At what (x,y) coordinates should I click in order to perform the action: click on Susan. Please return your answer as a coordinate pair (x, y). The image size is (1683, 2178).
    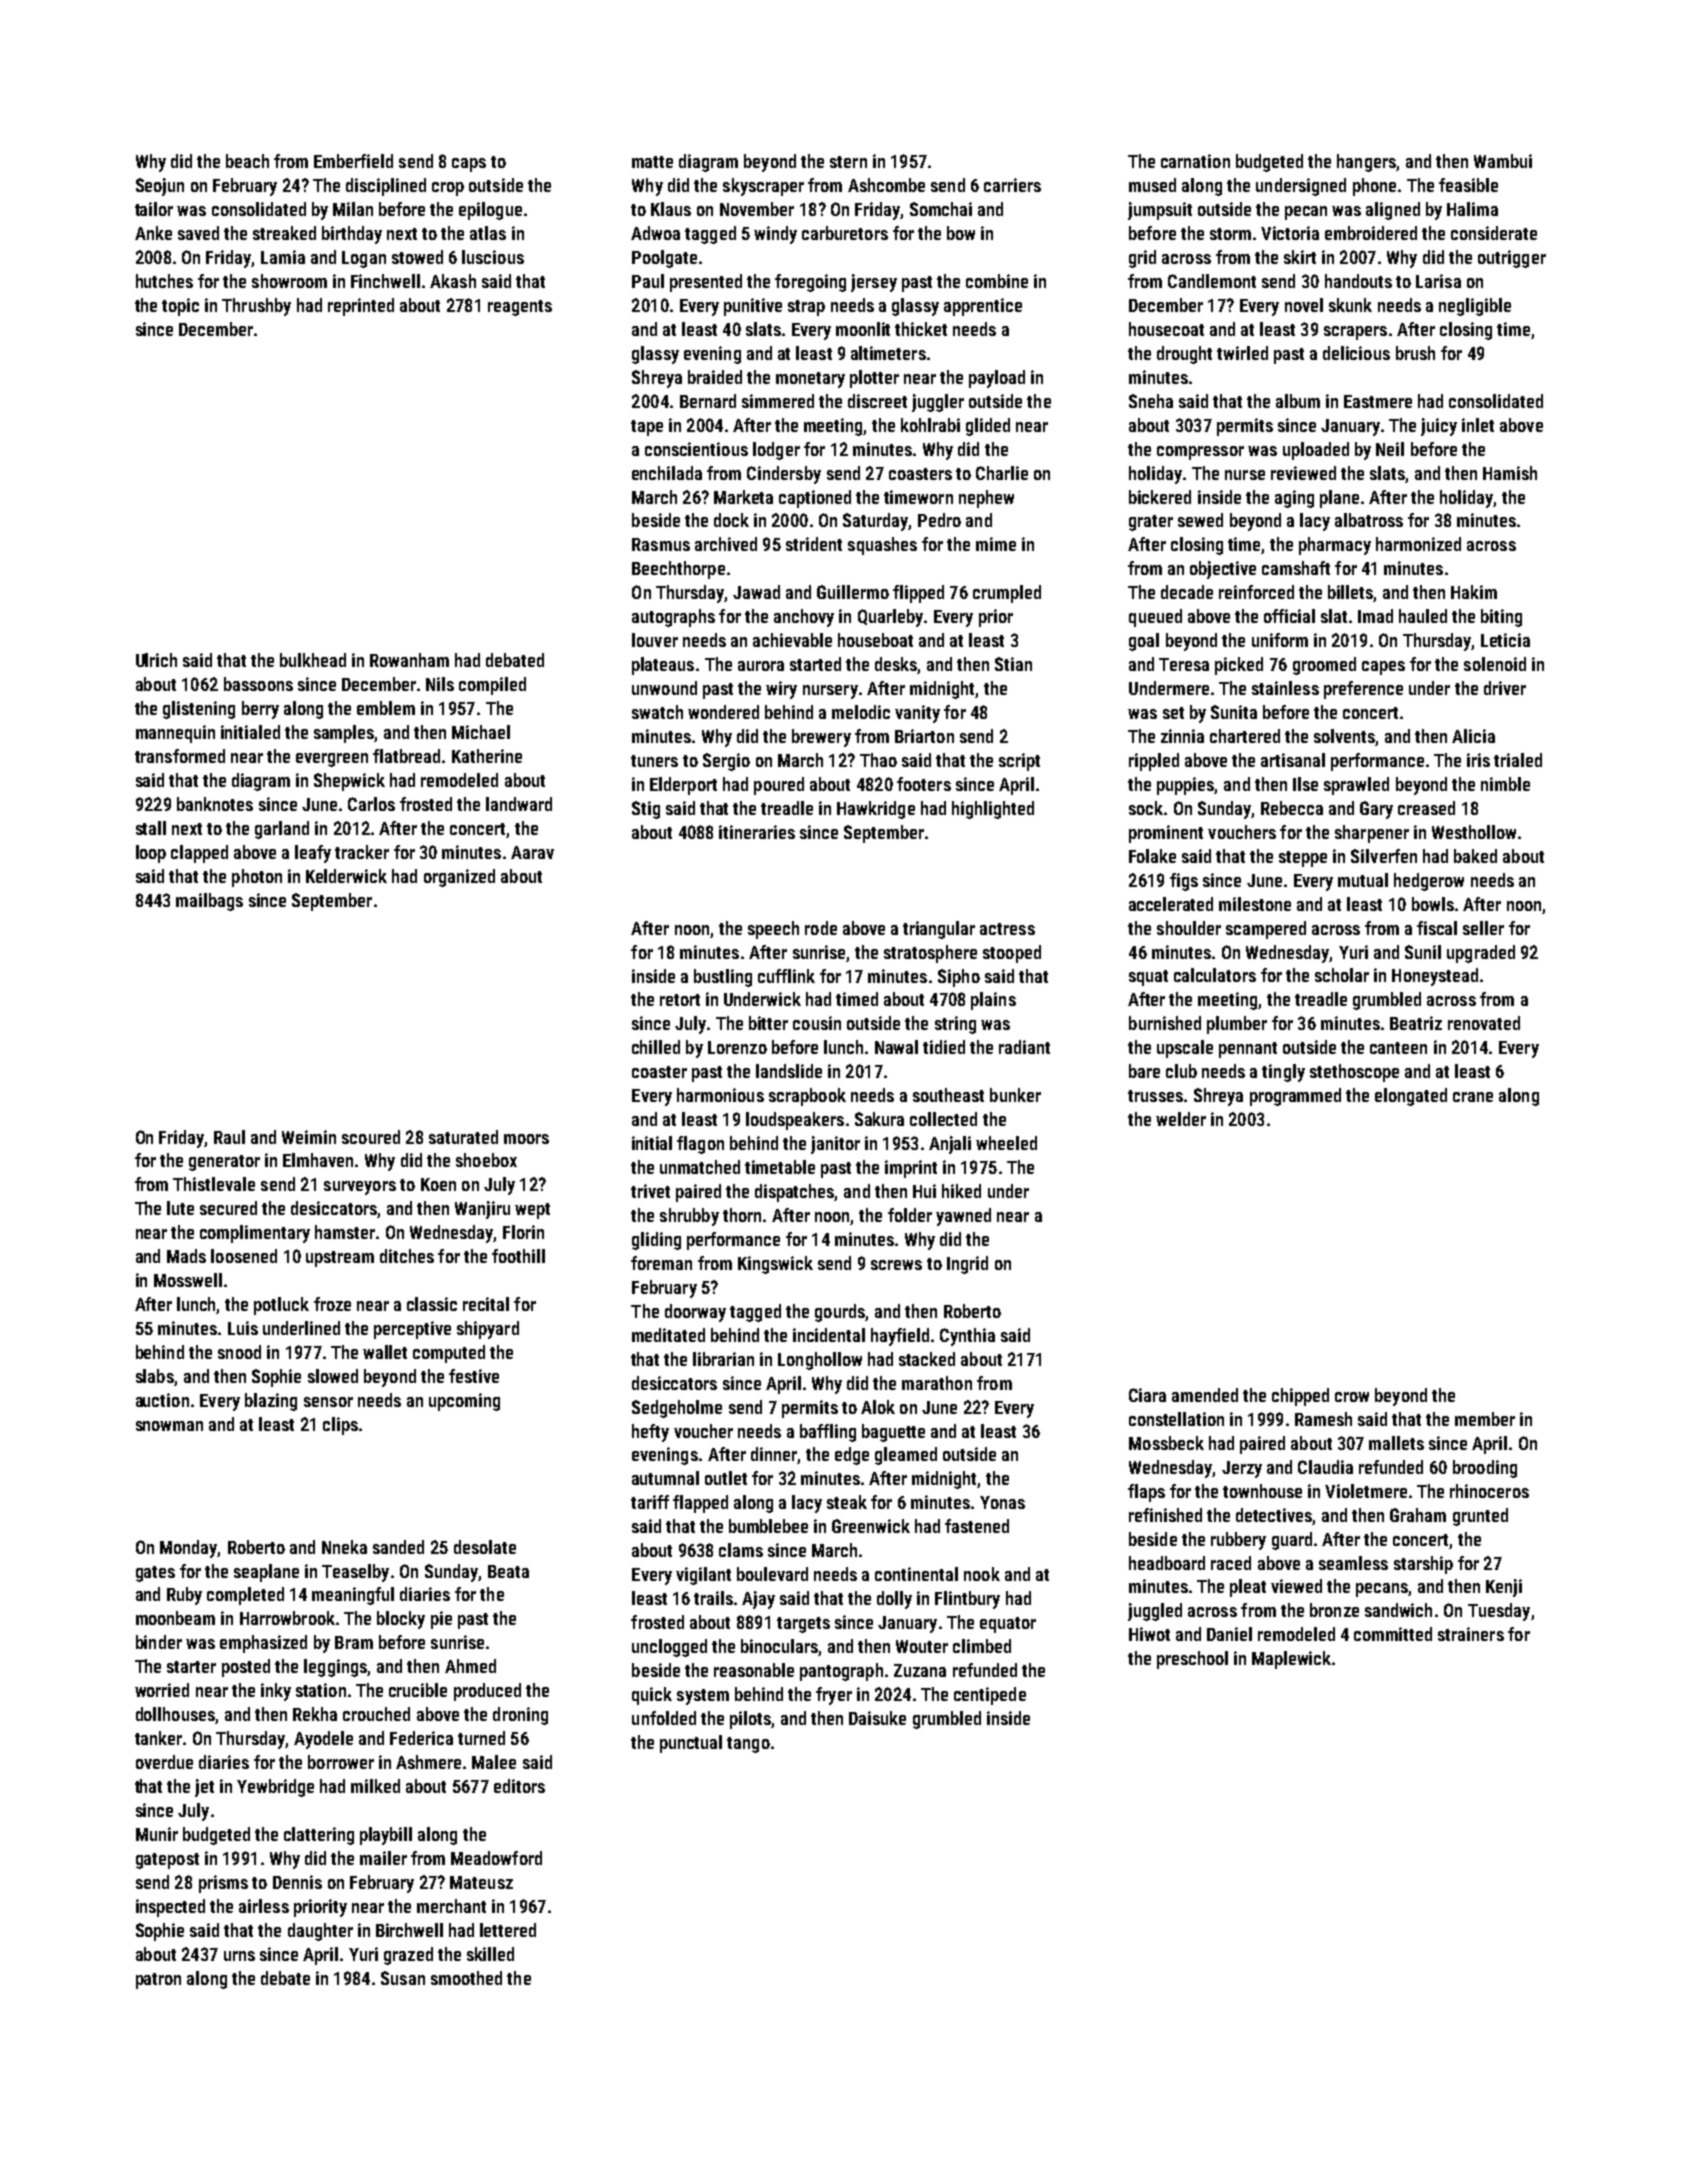
    Looking at the image, I should click on (403, 1978).
